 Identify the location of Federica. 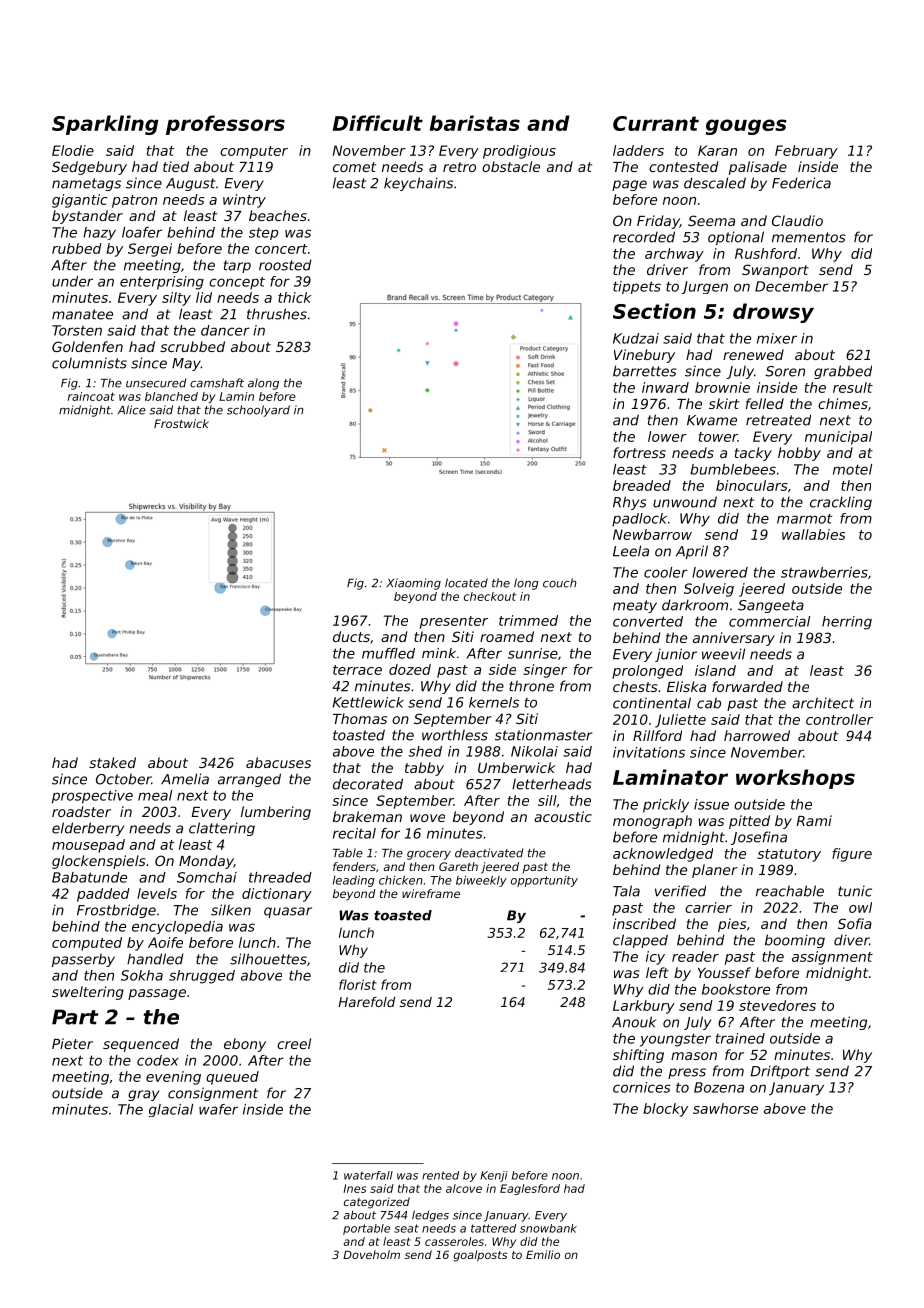
(801, 183).
